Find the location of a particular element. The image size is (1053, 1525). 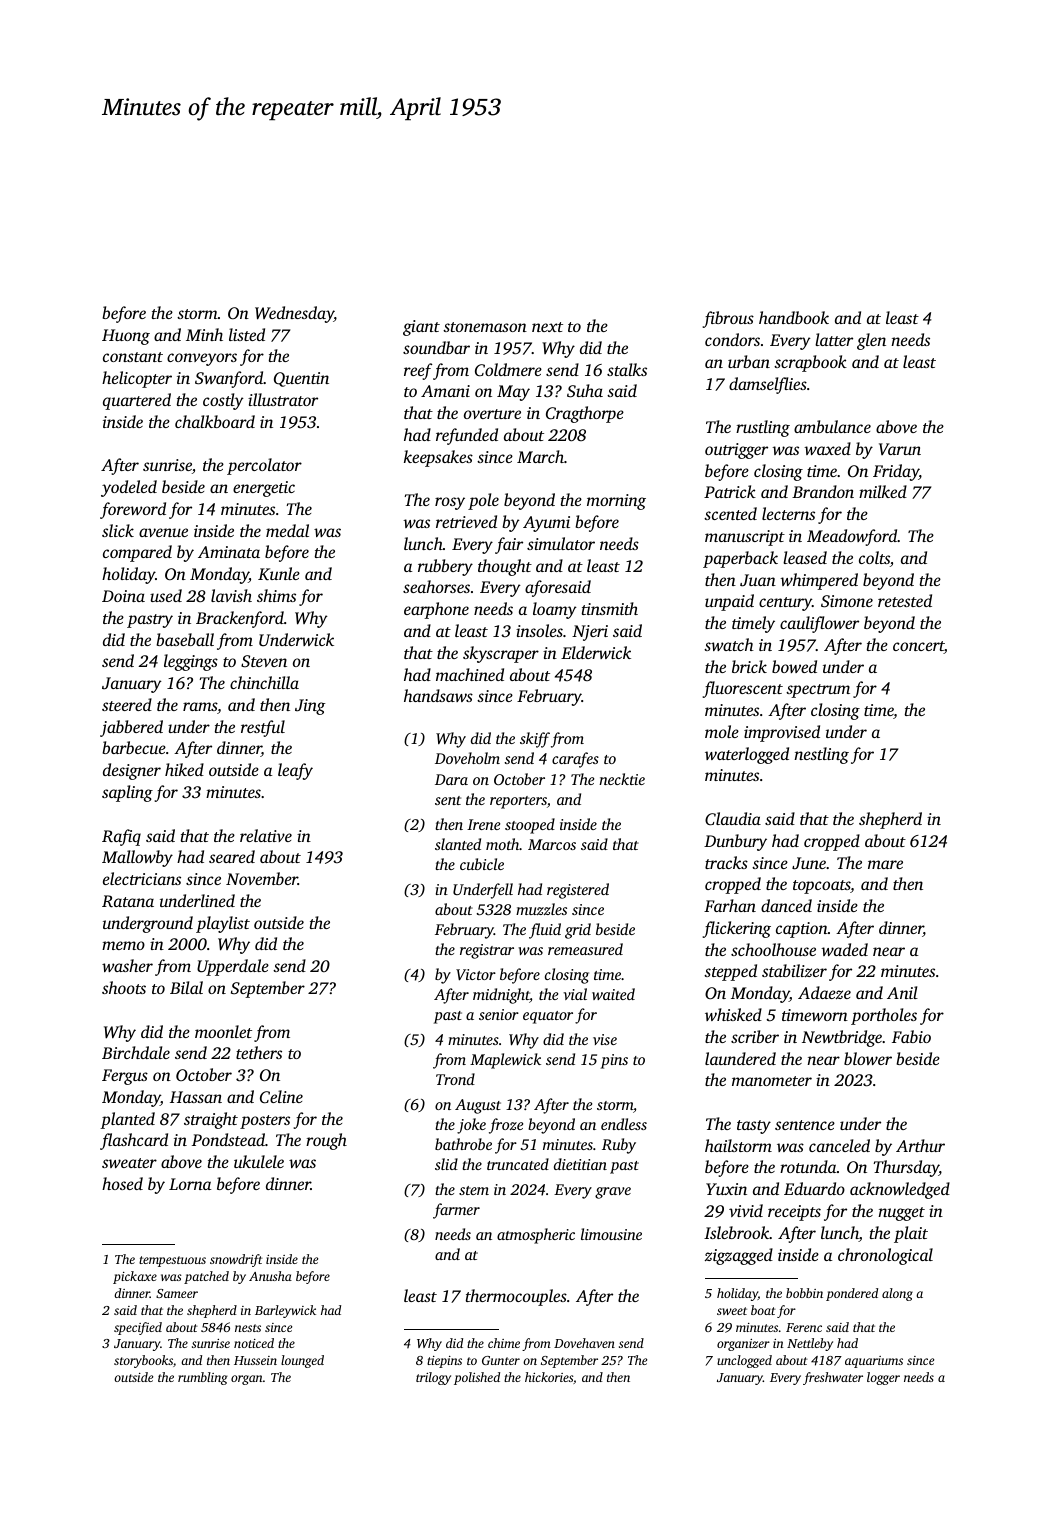

Hassan is located at coordinates (196, 1097).
